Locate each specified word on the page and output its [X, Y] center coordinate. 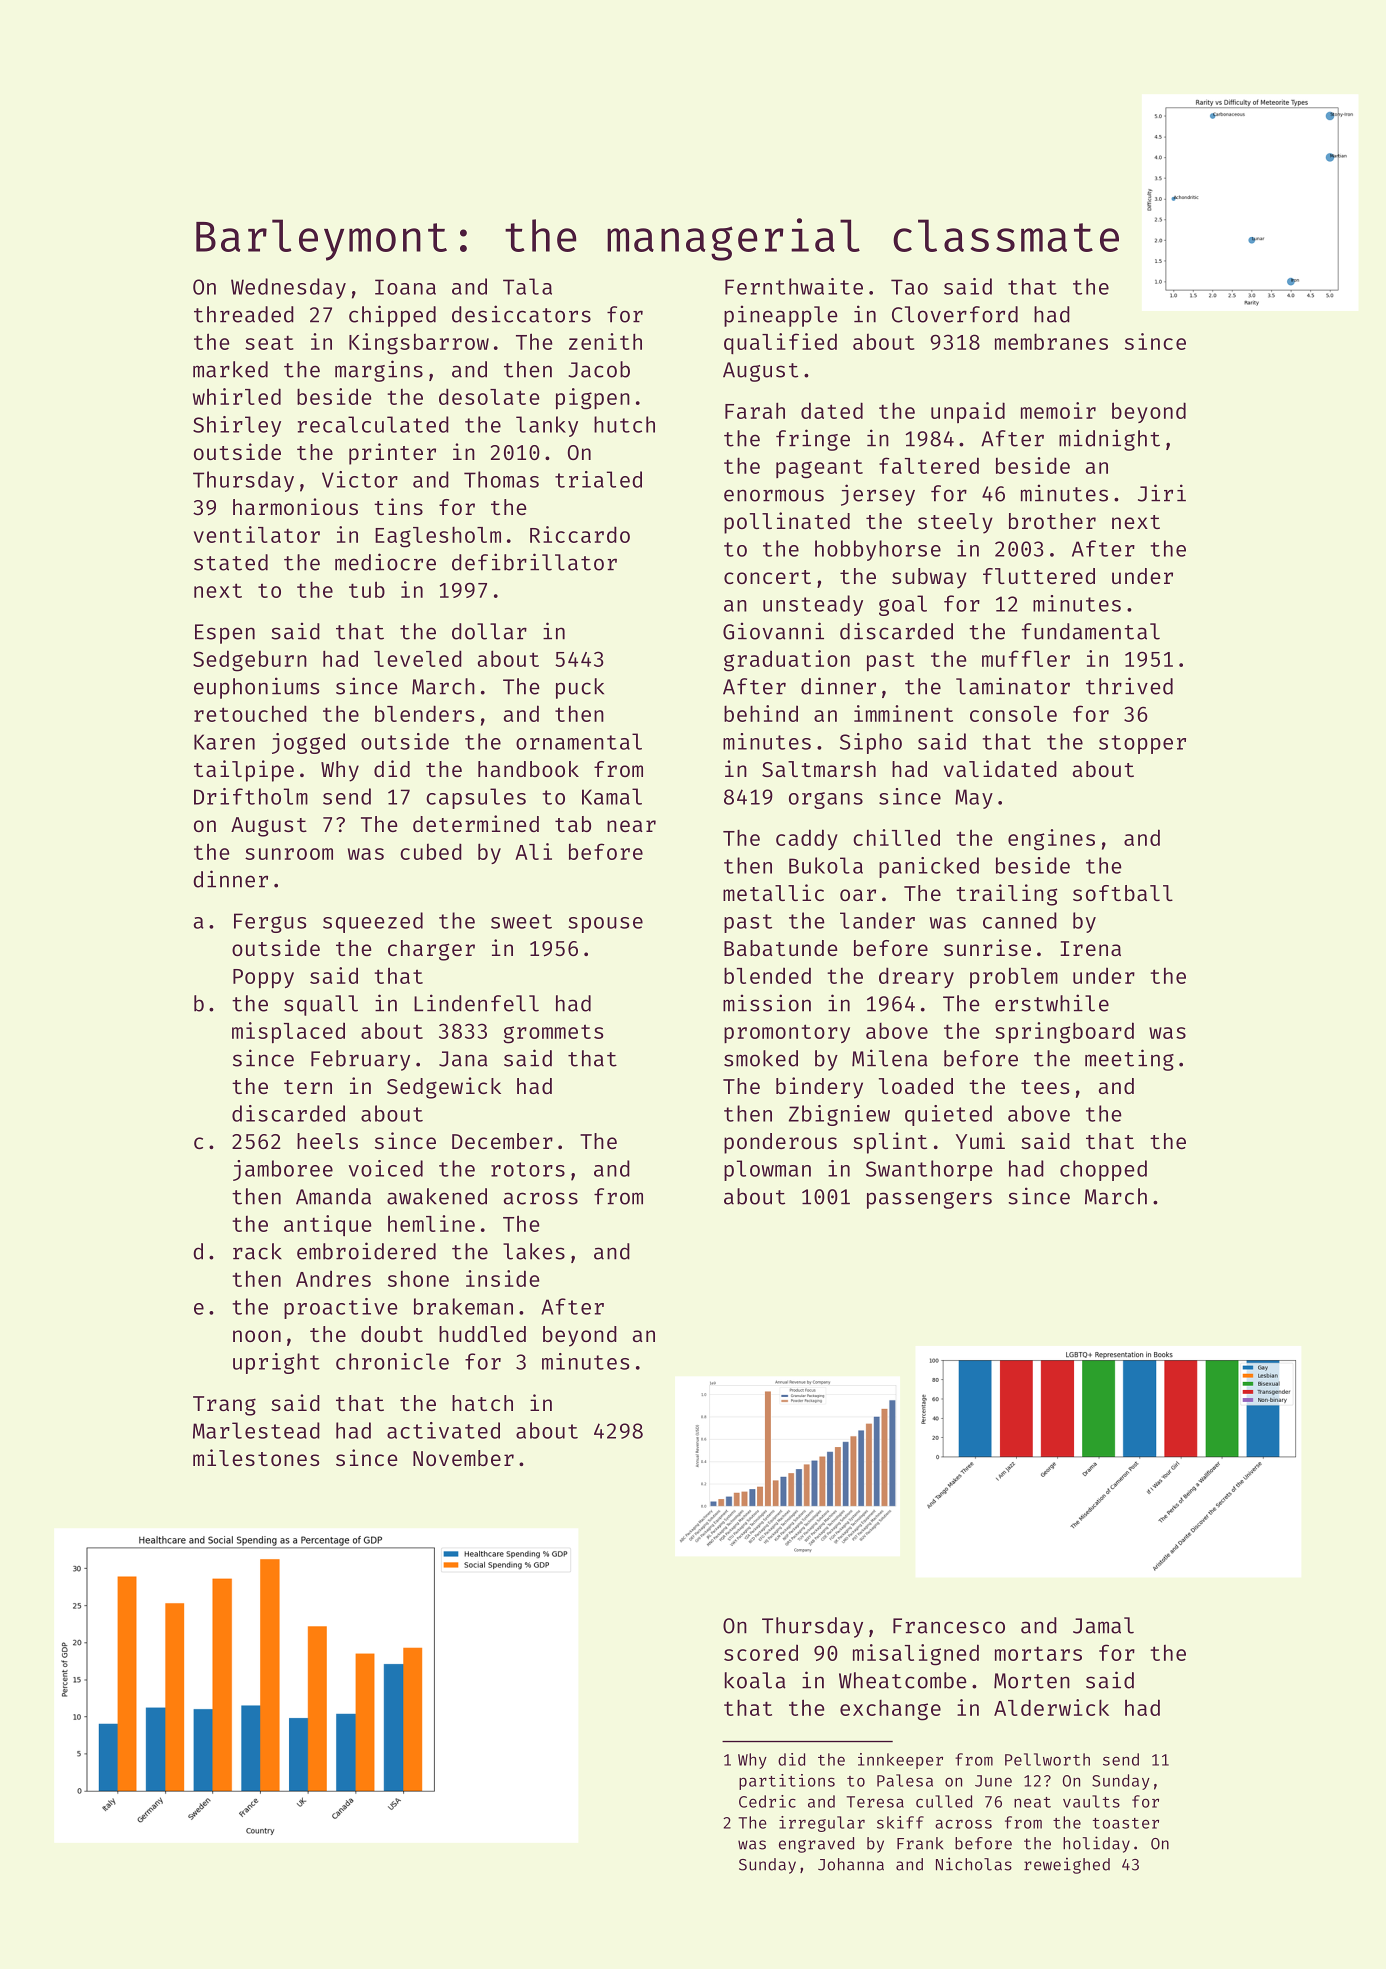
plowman [767, 1170]
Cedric [767, 1801]
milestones [256, 1457]
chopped [1103, 1170]
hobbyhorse [878, 550]
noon [257, 1336]
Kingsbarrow [419, 344]
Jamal [1103, 1625]
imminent [903, 713]
